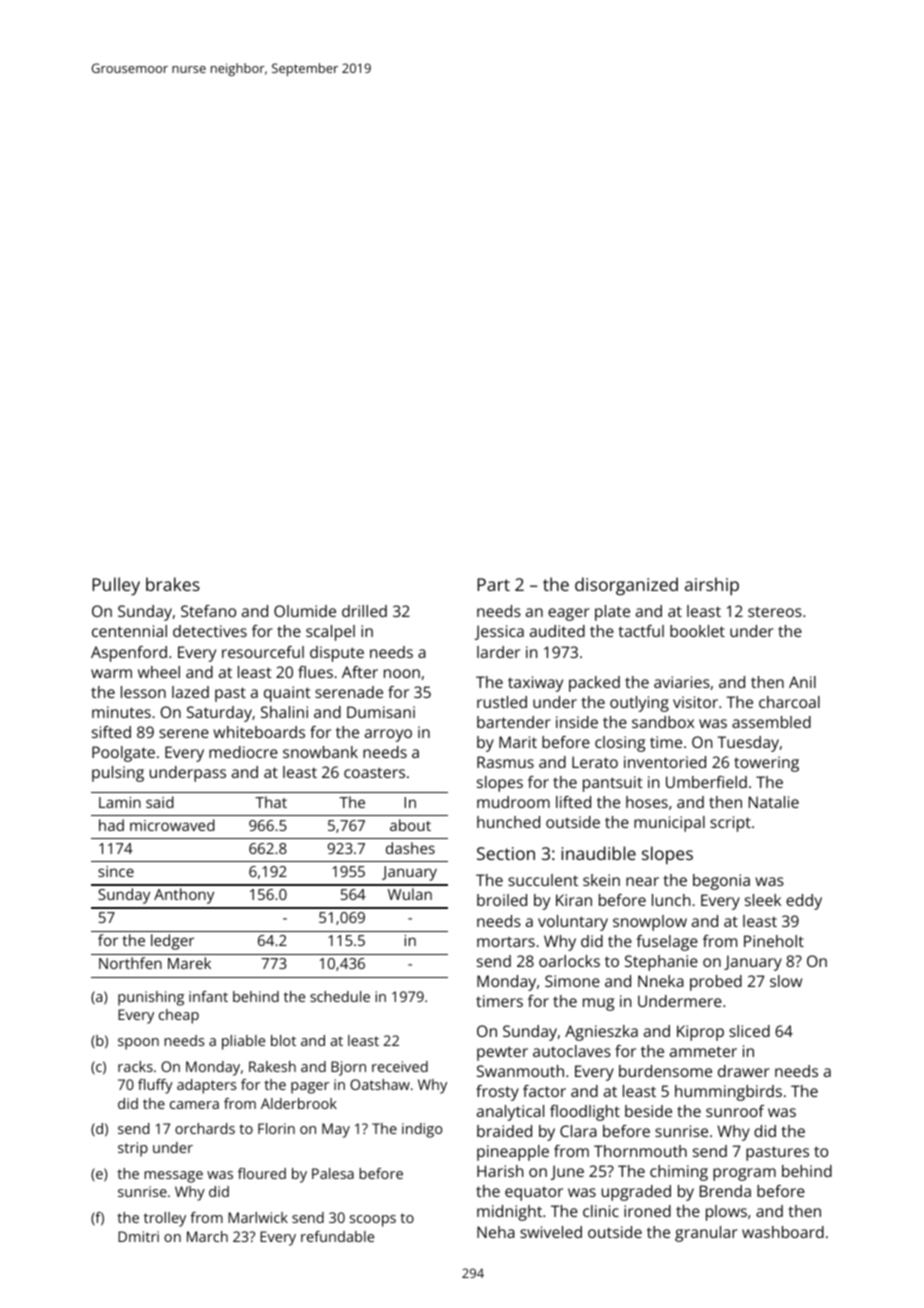 The height and width of the screenshot is (1308, 924). Describe the element at coordinates (744, 1071) in the screenshot. I see `drawer` at that location.
